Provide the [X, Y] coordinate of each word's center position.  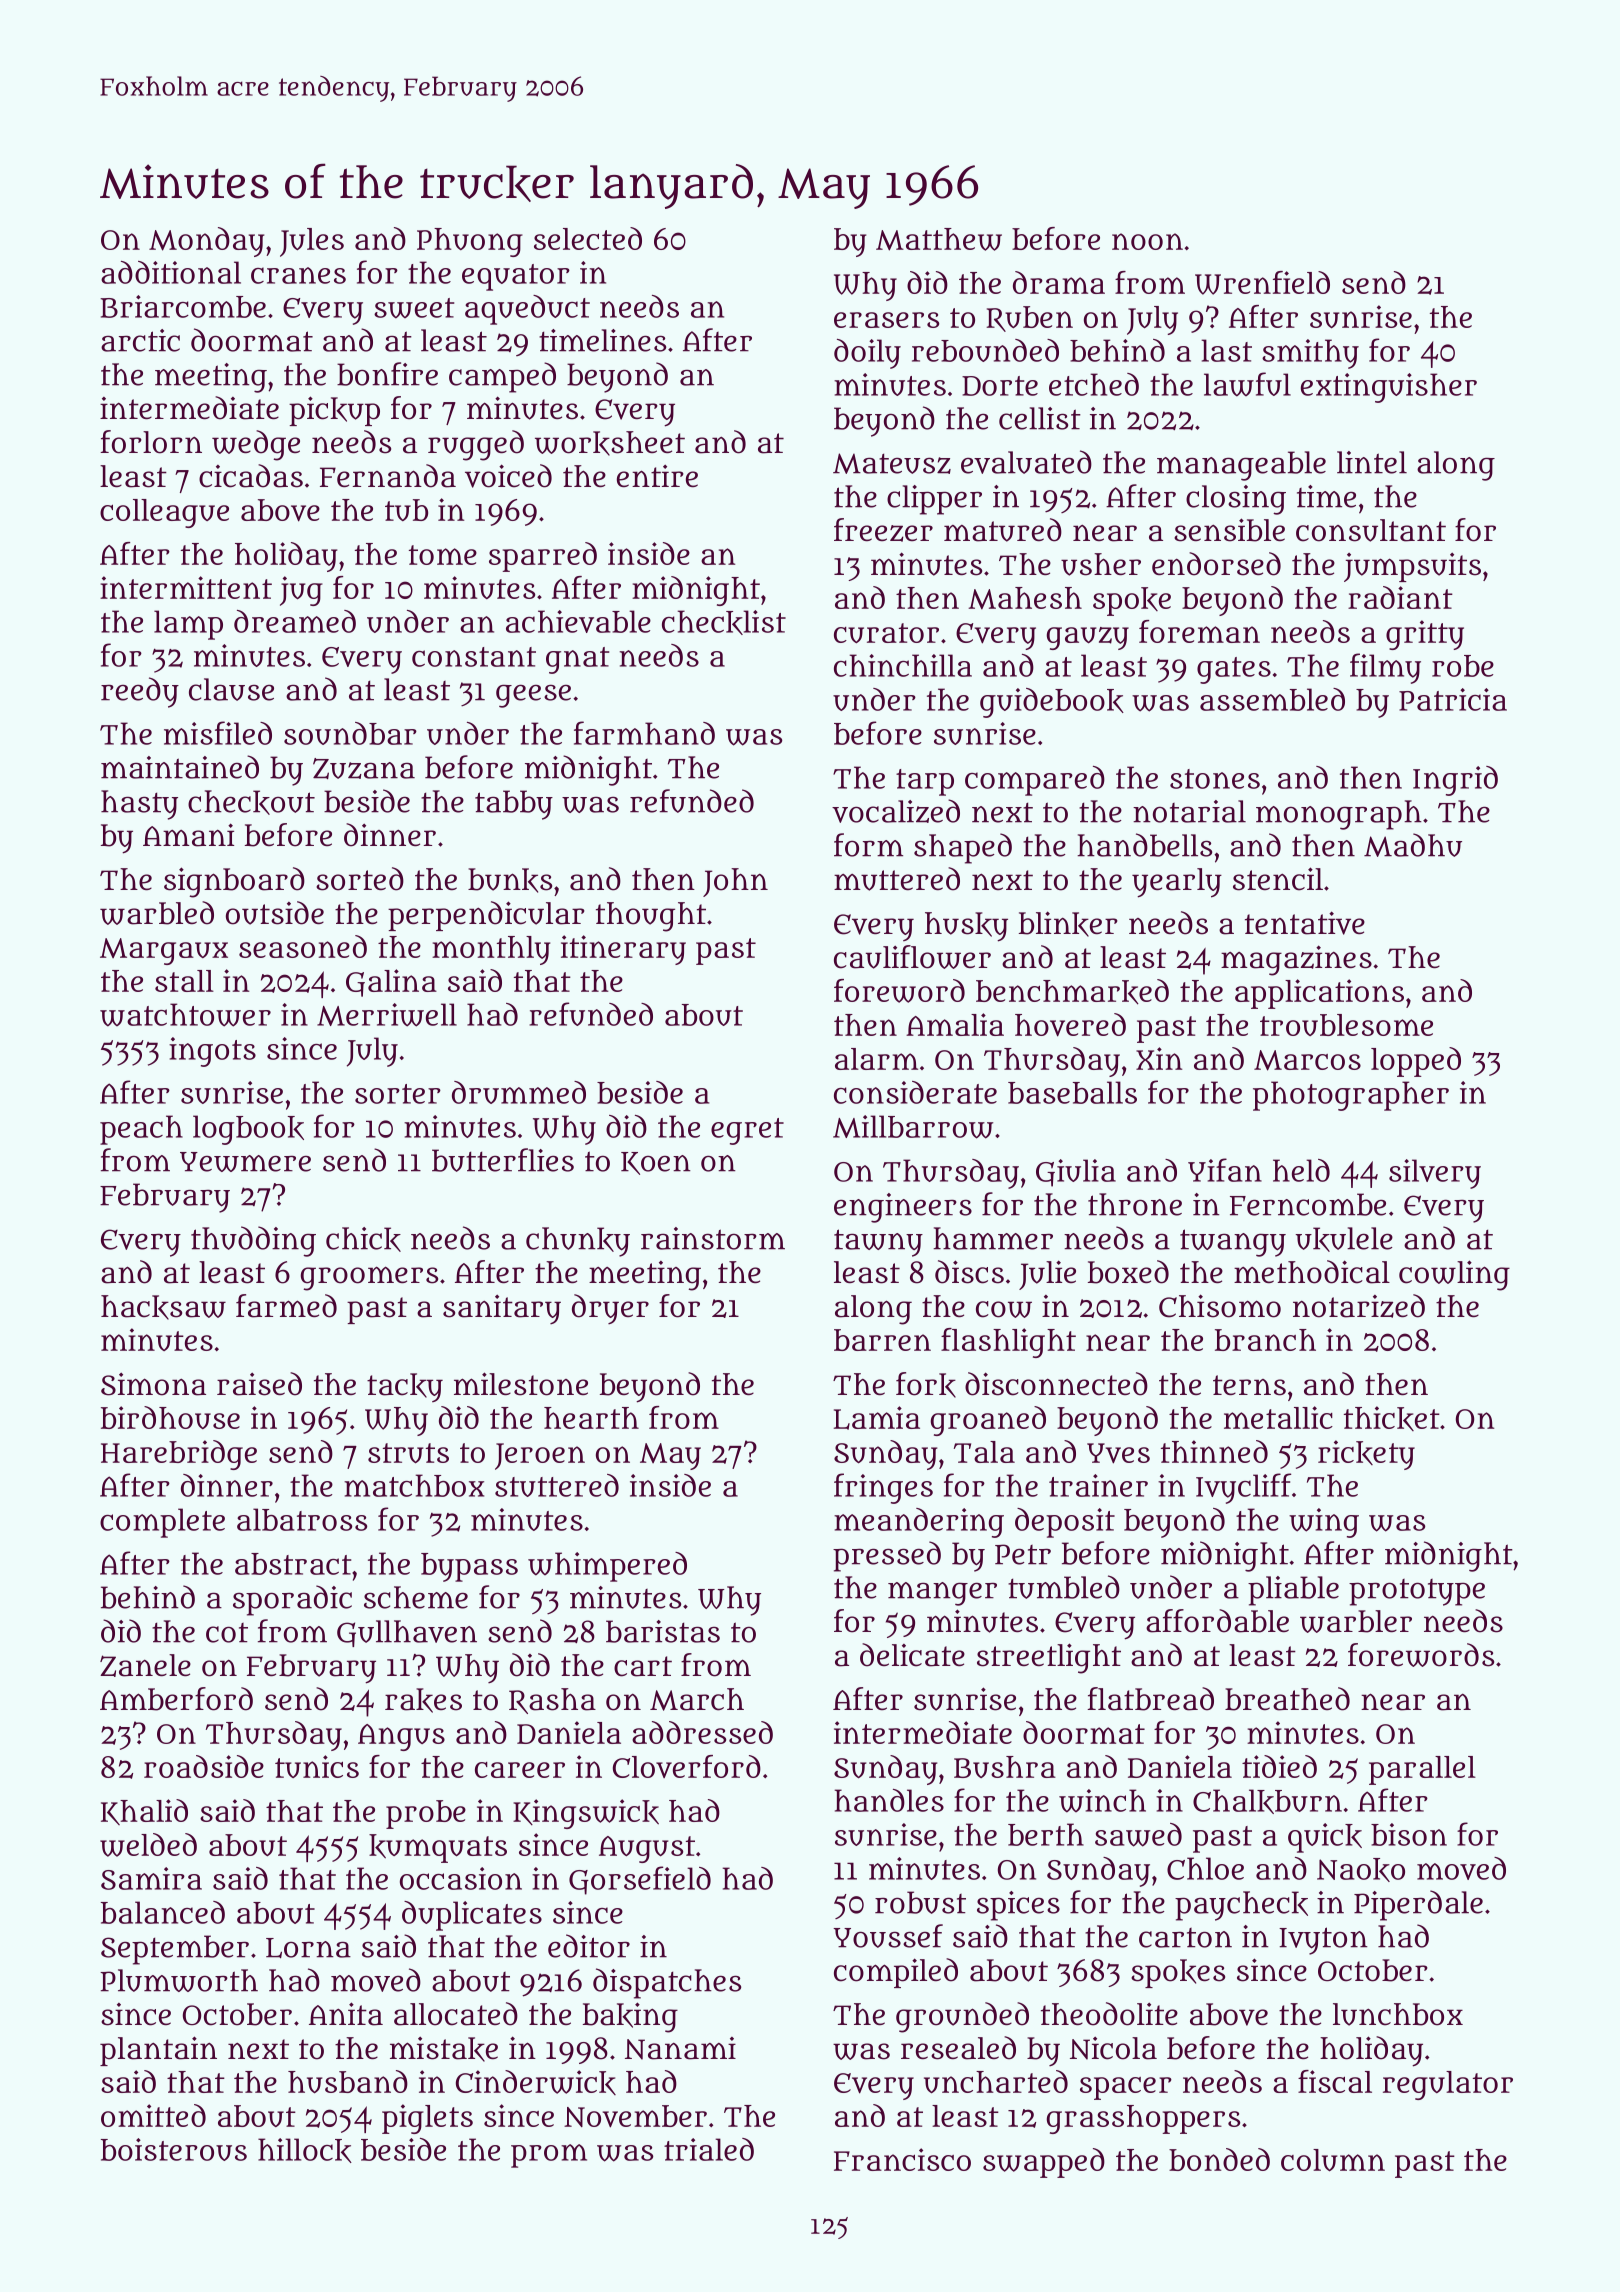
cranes [298, 275]
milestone [521, 1384]
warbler [1356, 1621]
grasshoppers [1143, 2119]
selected [588, 238]
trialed [709, 2149]
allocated [456, 2014]
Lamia [877, 1418]
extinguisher [1389, 388]
